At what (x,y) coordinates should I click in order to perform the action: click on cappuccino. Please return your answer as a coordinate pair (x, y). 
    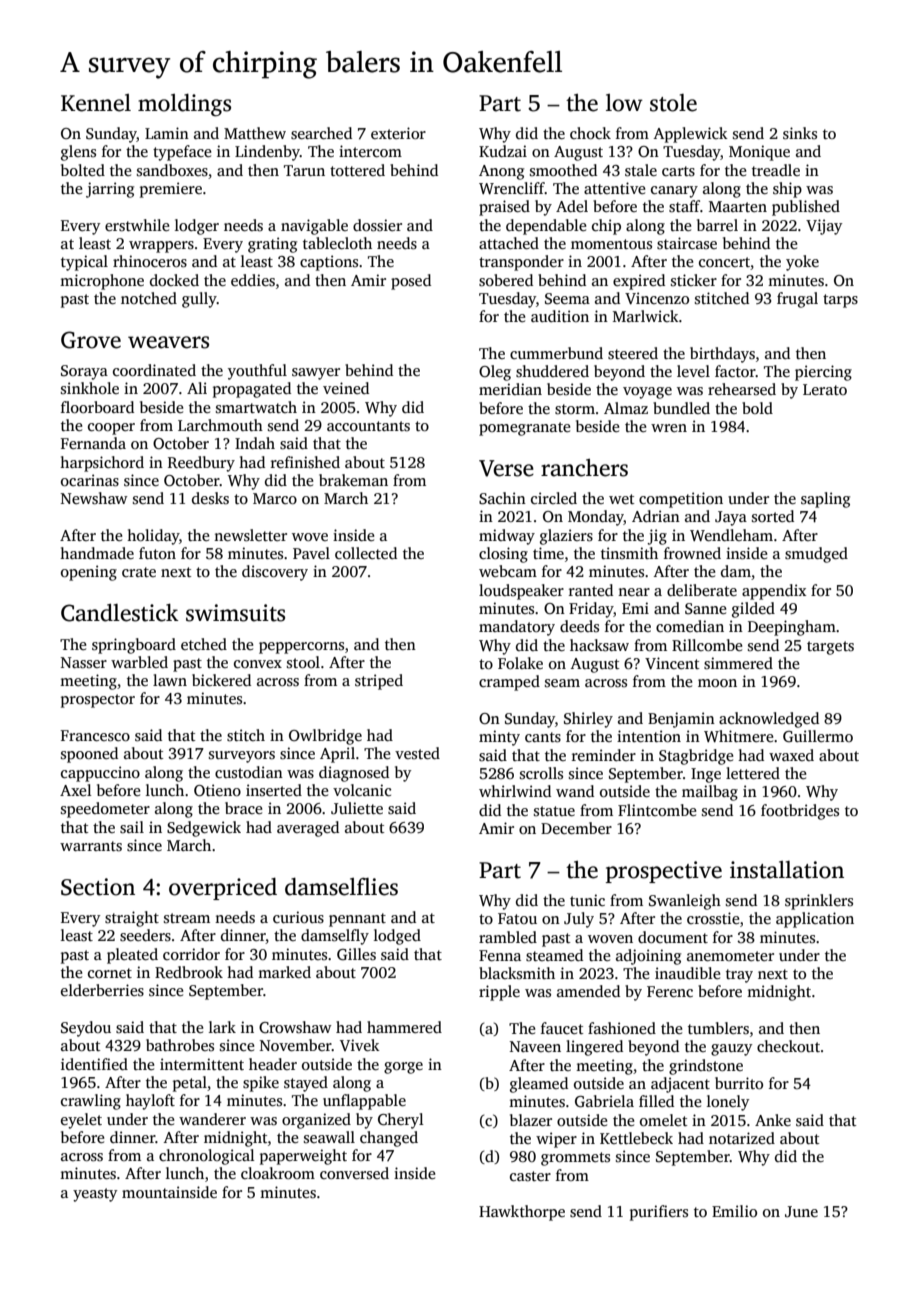
    Looking at the image, I should click on (100, 774).
